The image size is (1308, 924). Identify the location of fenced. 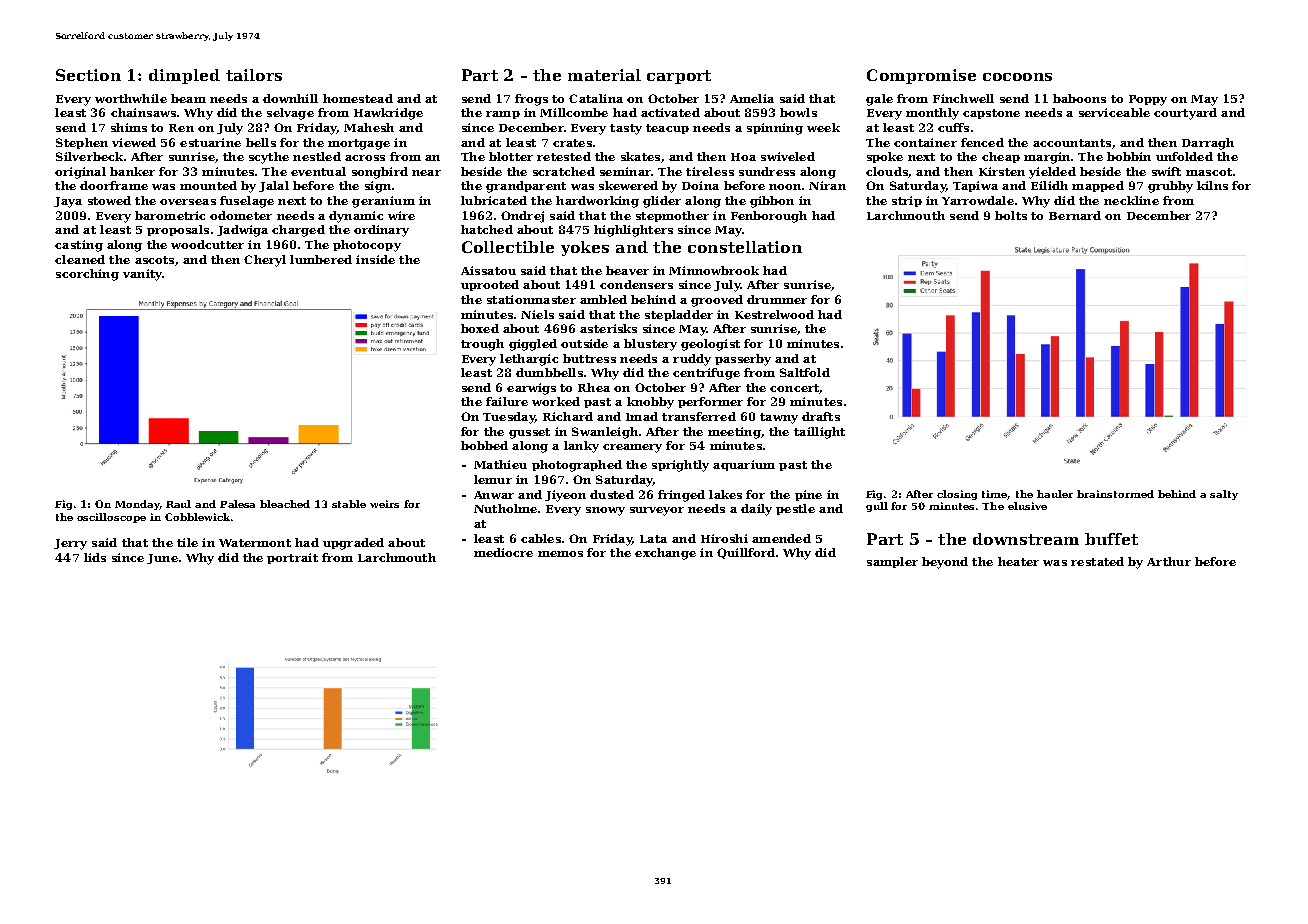
(982, 142).
